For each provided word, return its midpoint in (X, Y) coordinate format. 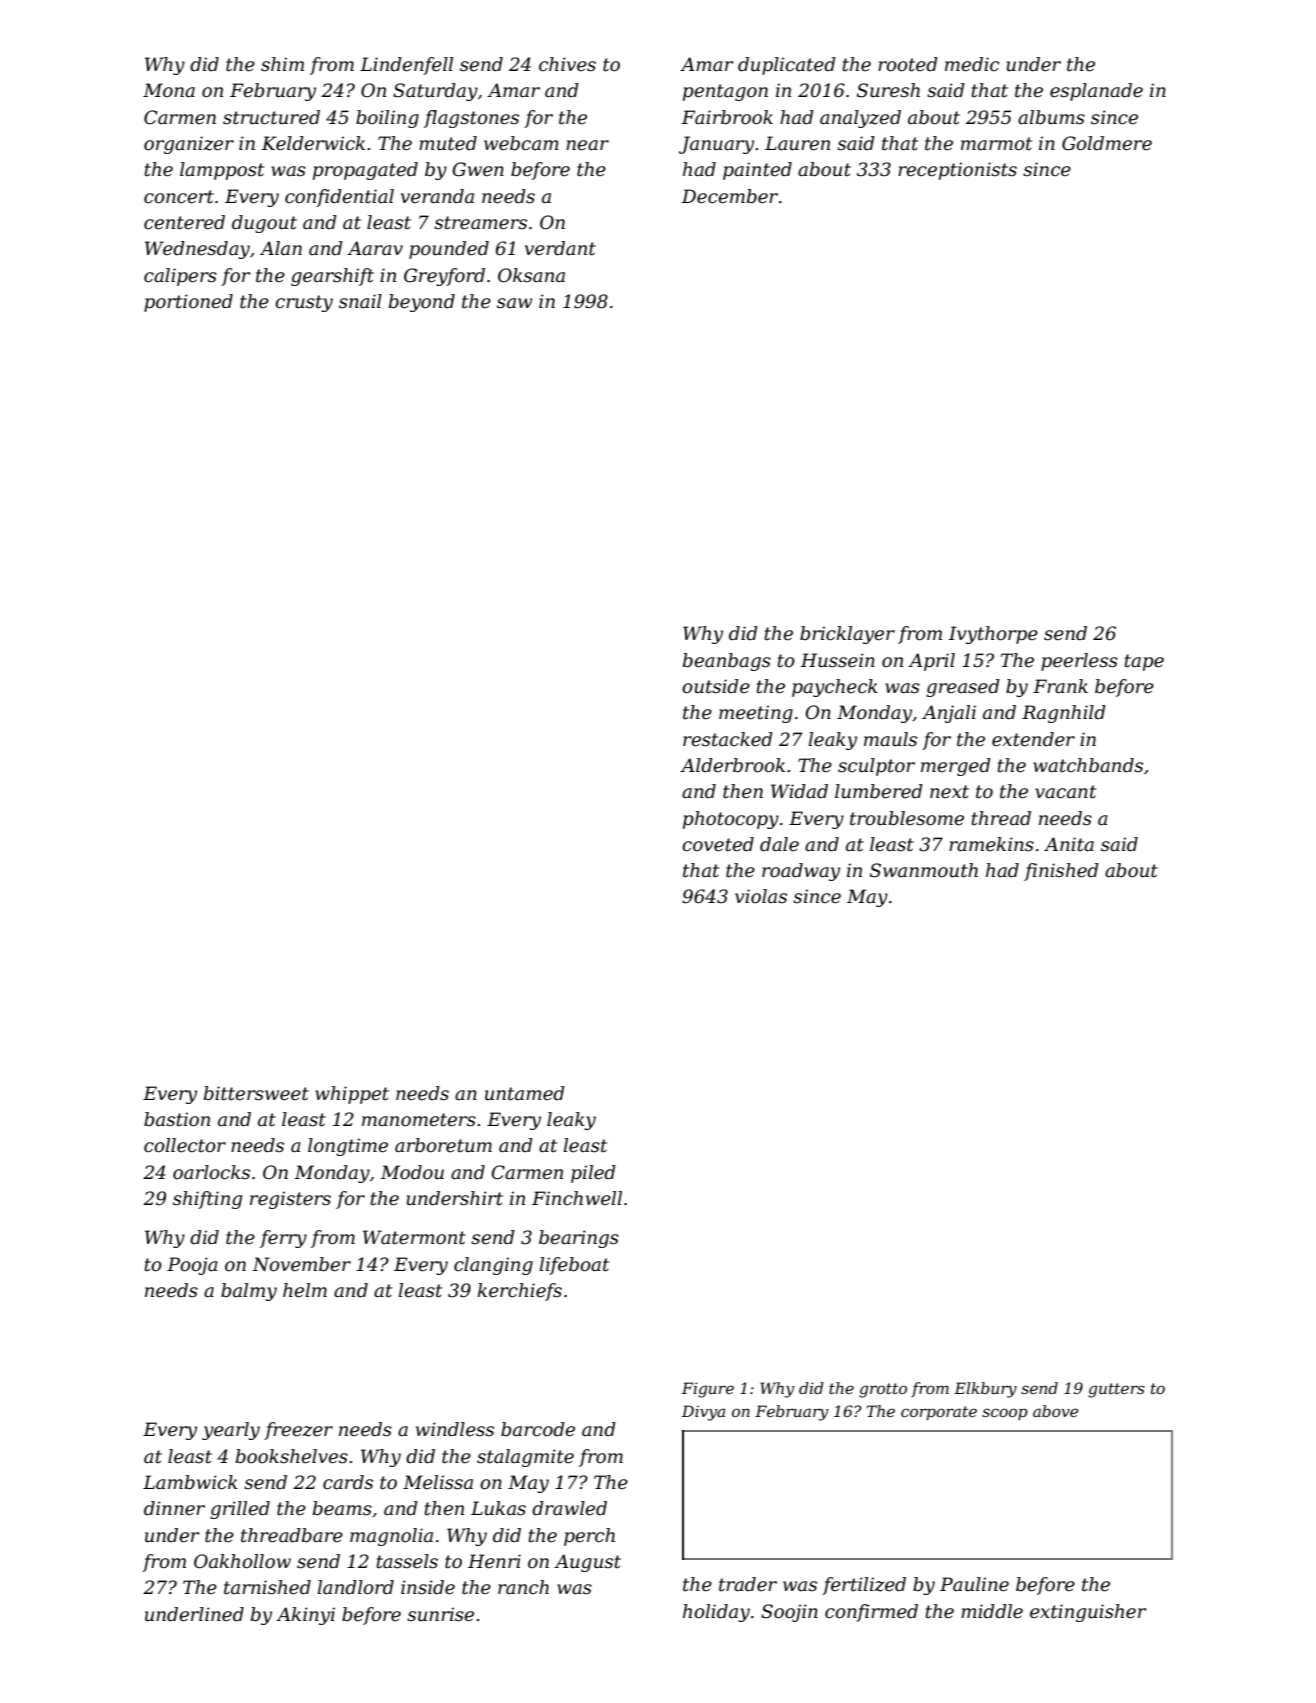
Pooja (192, 1266)
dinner (174, 1508)
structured (271, 117)
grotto (883, 1390)
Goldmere (1107, 143)
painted (757, 171)
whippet (352, 1095)
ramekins (991, 844)
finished (1061, 872)
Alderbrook (732, 765)
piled (593, 1174)
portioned (188, 303)
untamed (525, 1093)
